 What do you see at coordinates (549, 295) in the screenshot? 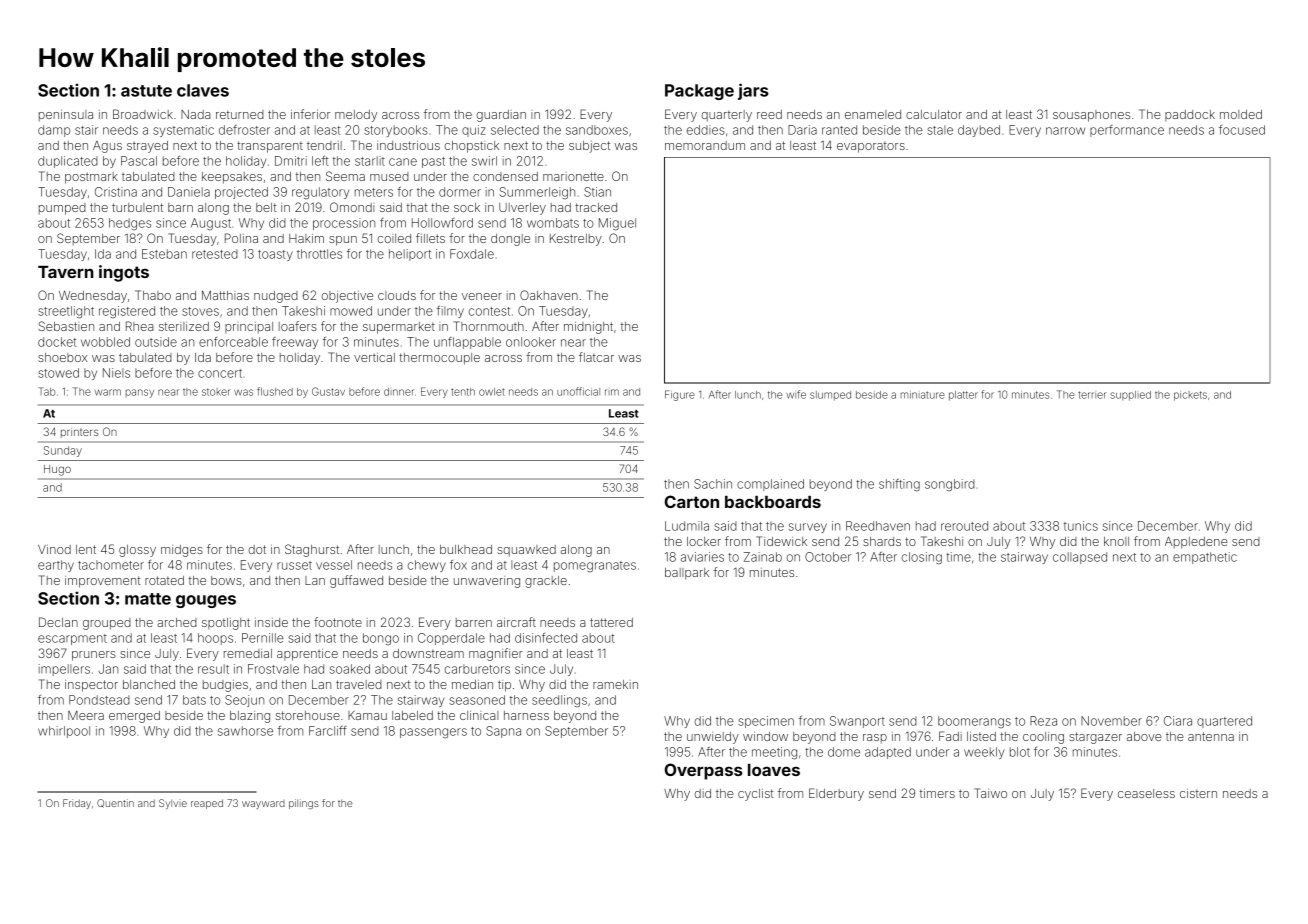
I see `Oakhaven` at bounding box center [549, 295].
